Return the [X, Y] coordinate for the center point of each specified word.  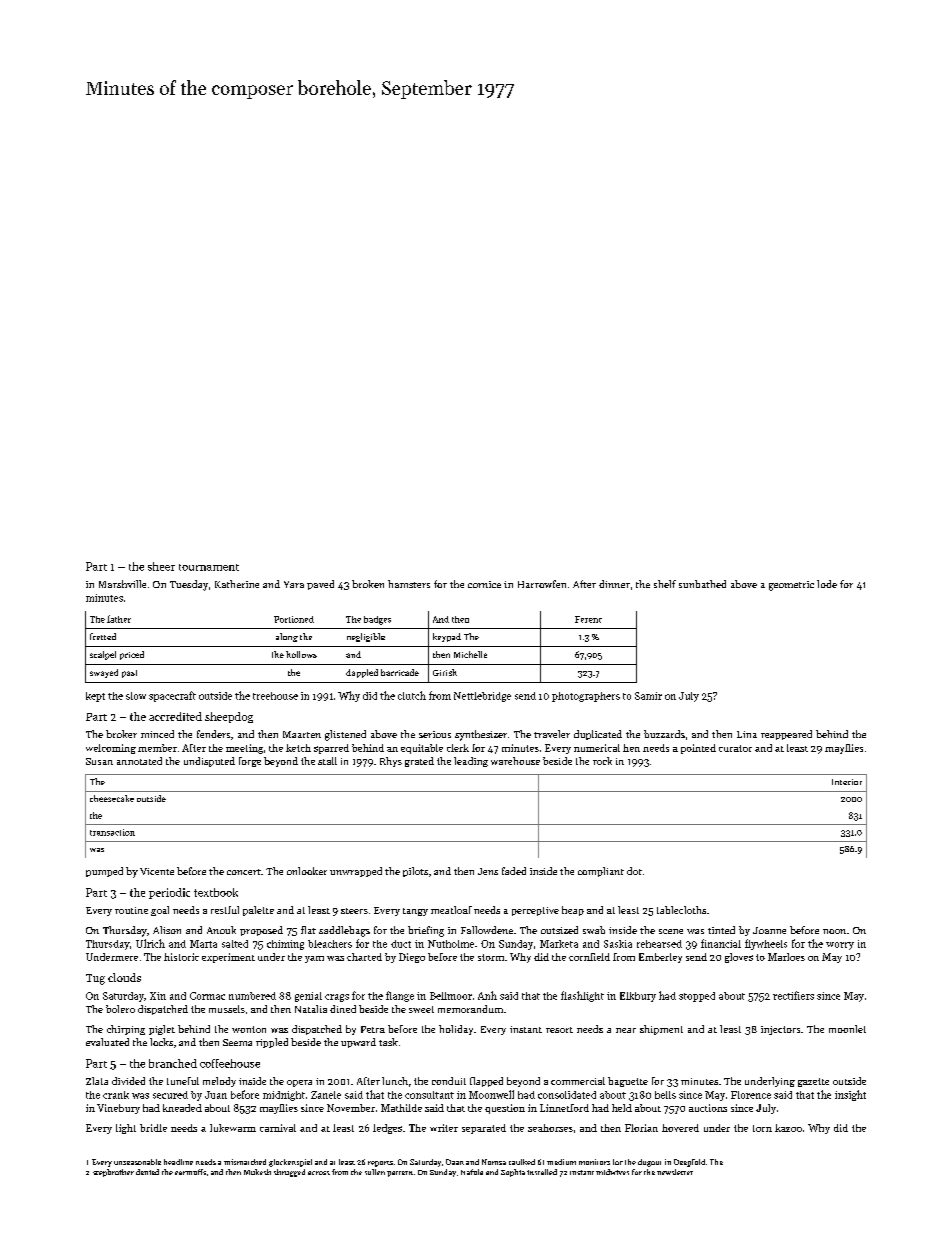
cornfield [589, 957]
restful [225, 910]
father [119, 619]
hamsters [409, 584]
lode [827, 584]
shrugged [289, 1173]
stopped [697, 997]
